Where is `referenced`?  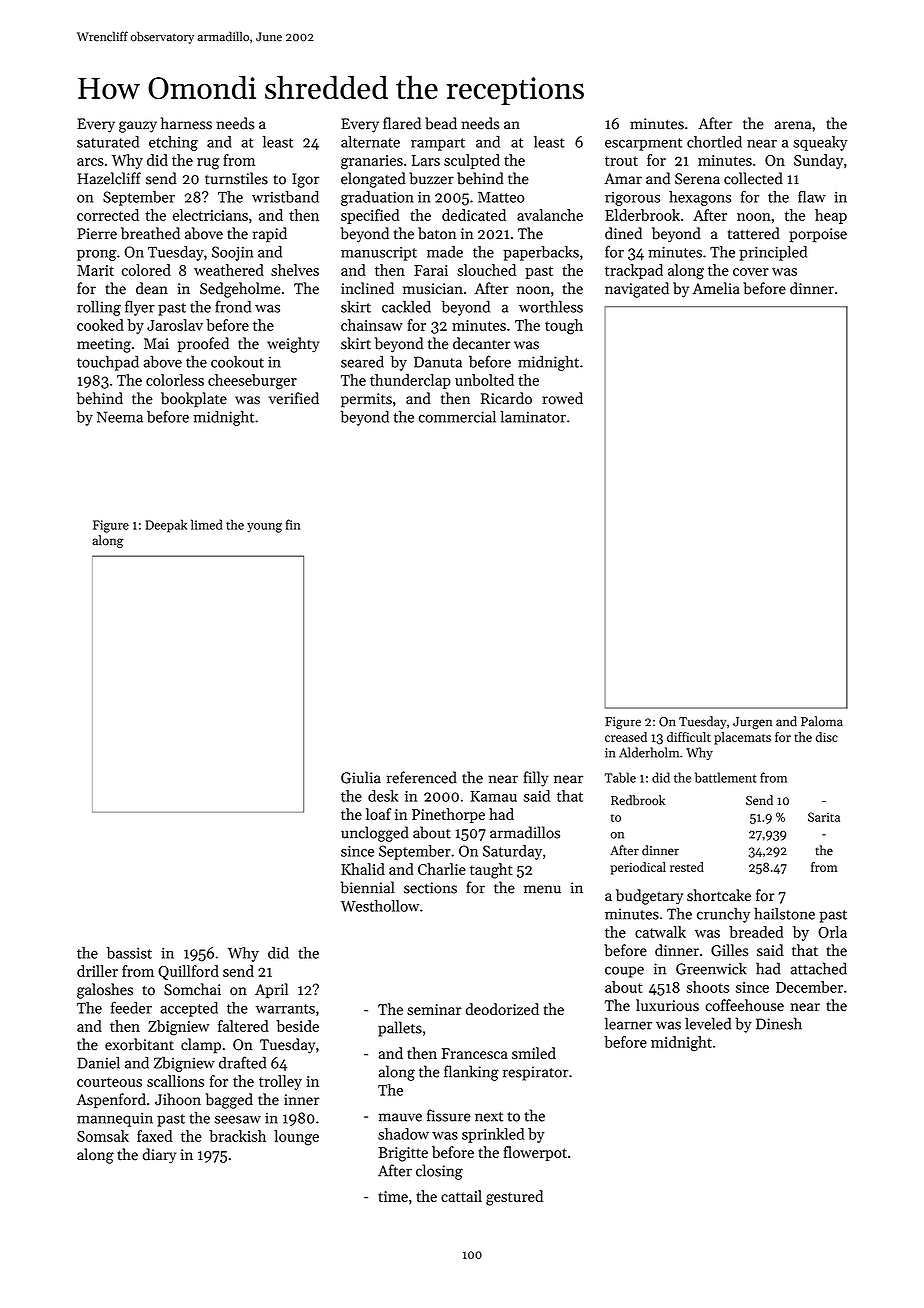 referenced is located at coordinates (421, 777).
